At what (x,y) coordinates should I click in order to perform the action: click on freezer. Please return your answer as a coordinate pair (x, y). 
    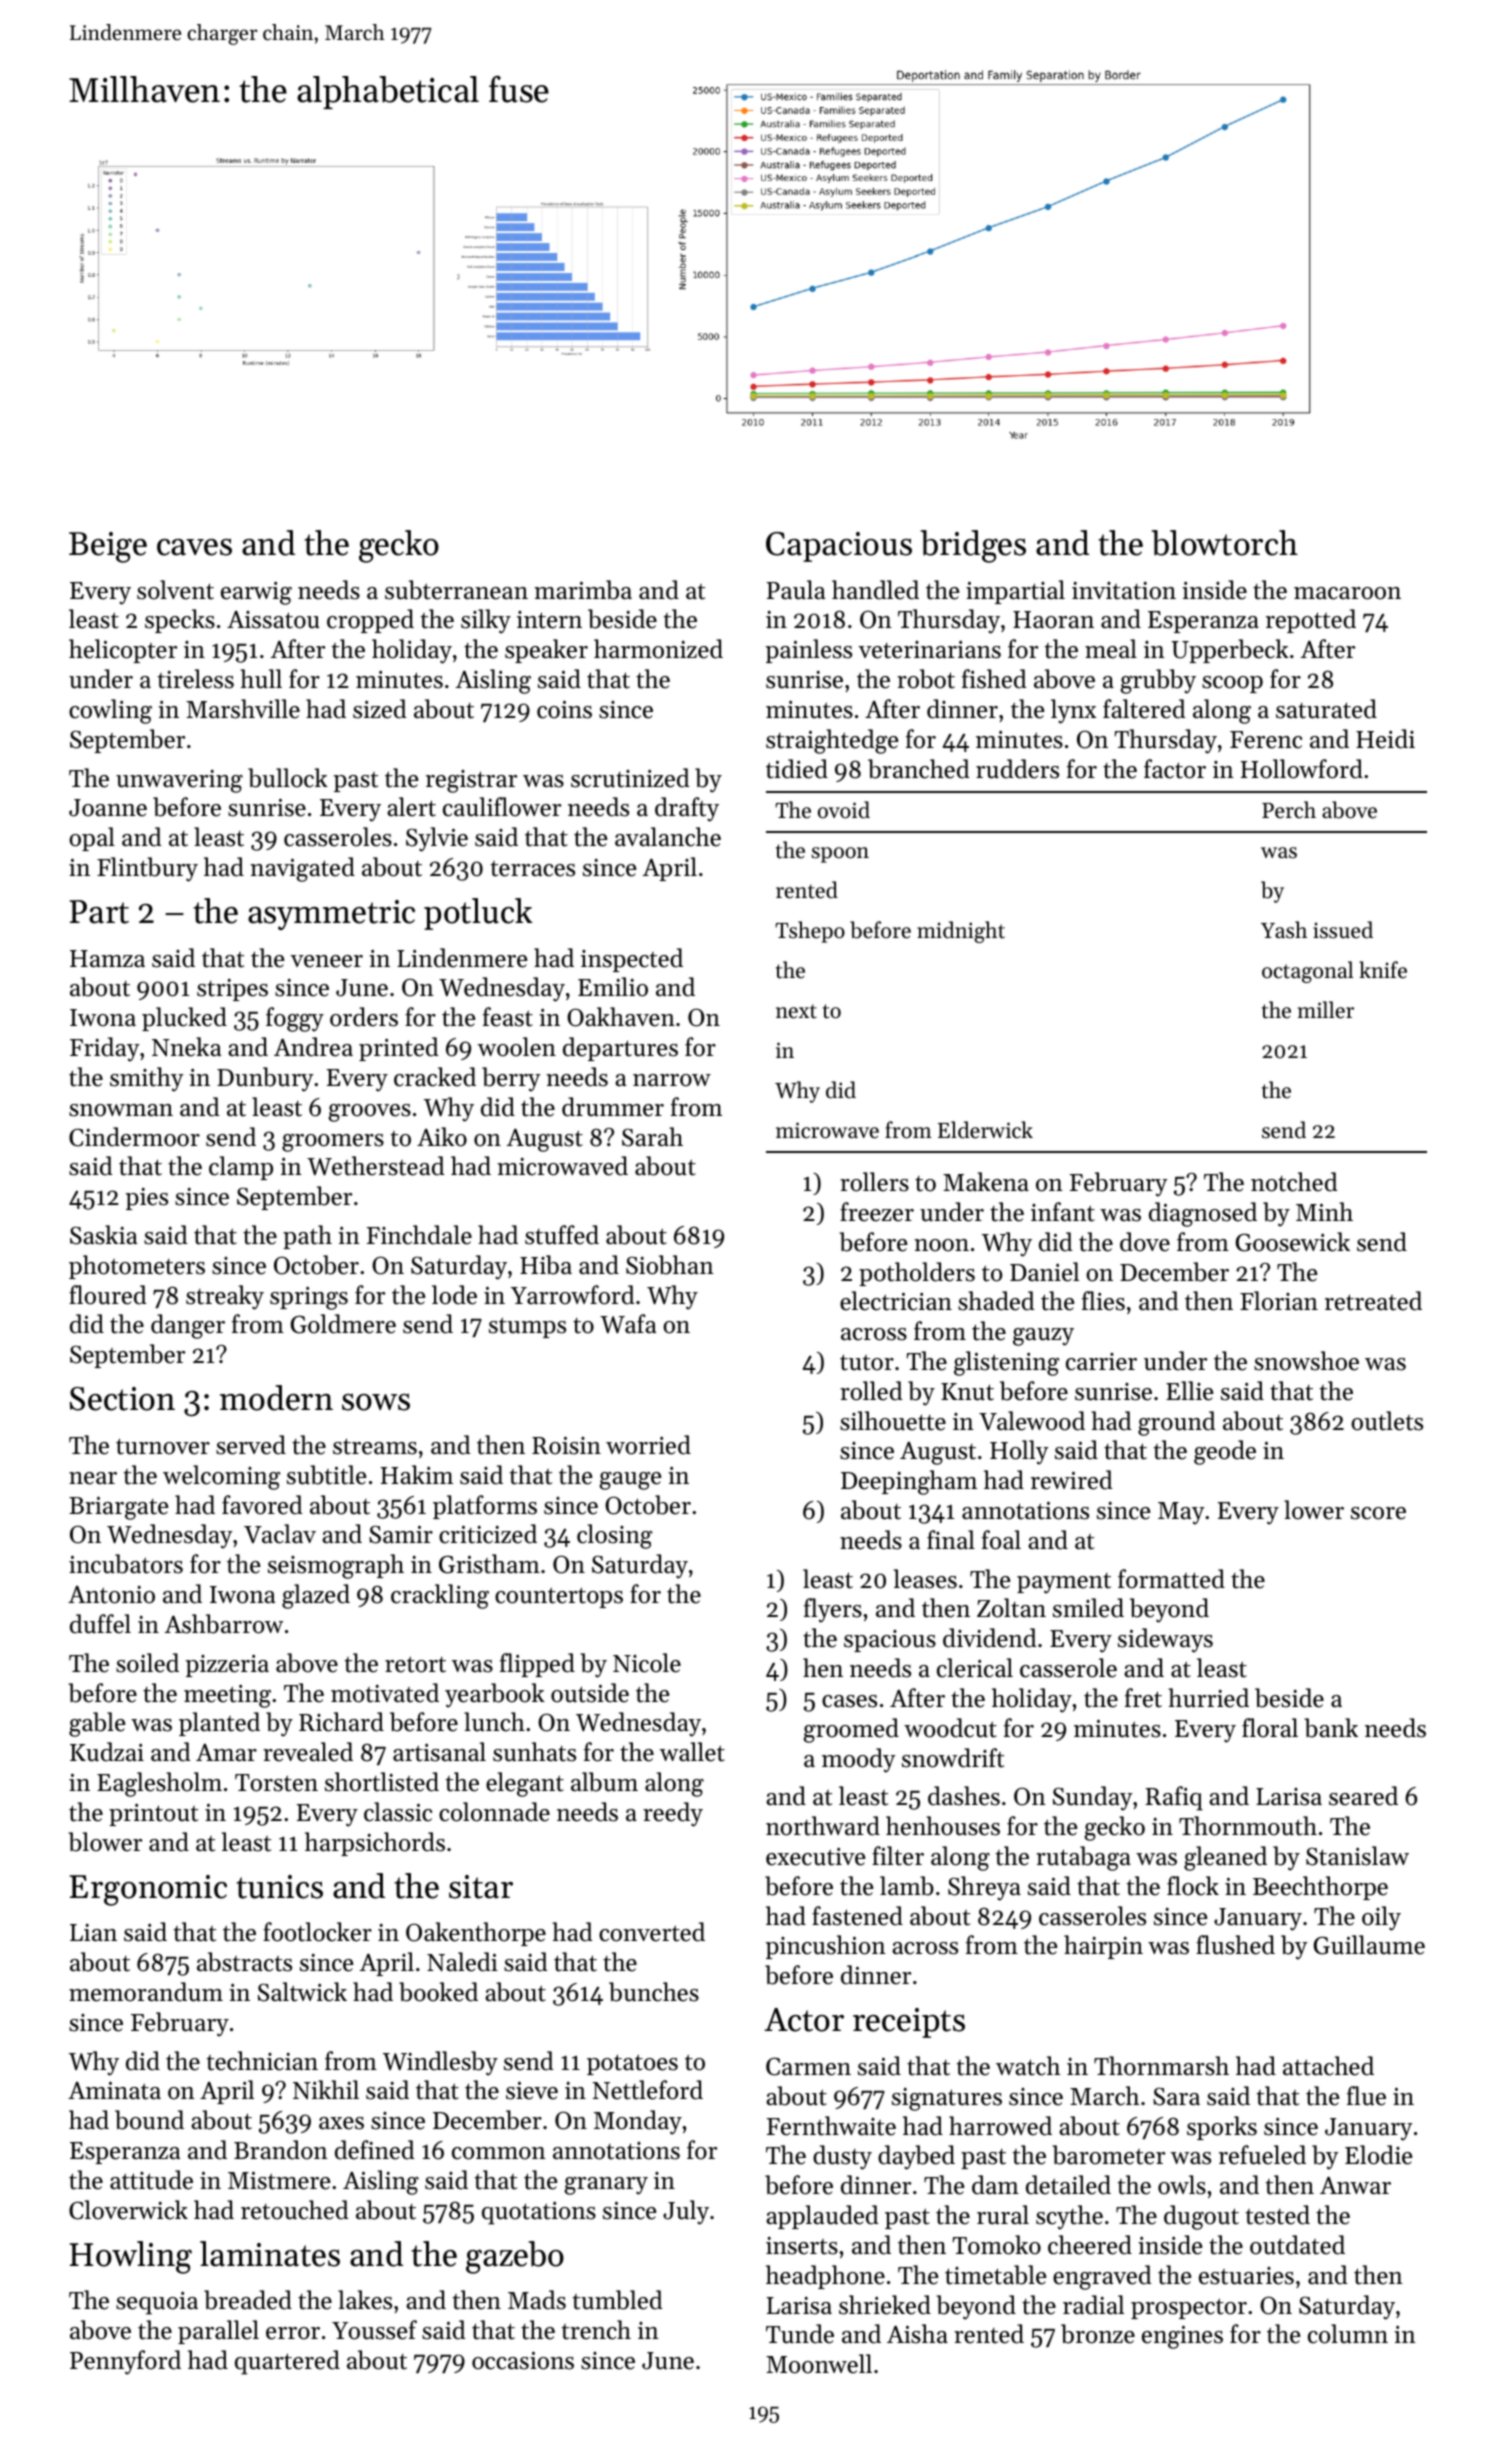
    Looking at the image, I should click on (877, 1212).
